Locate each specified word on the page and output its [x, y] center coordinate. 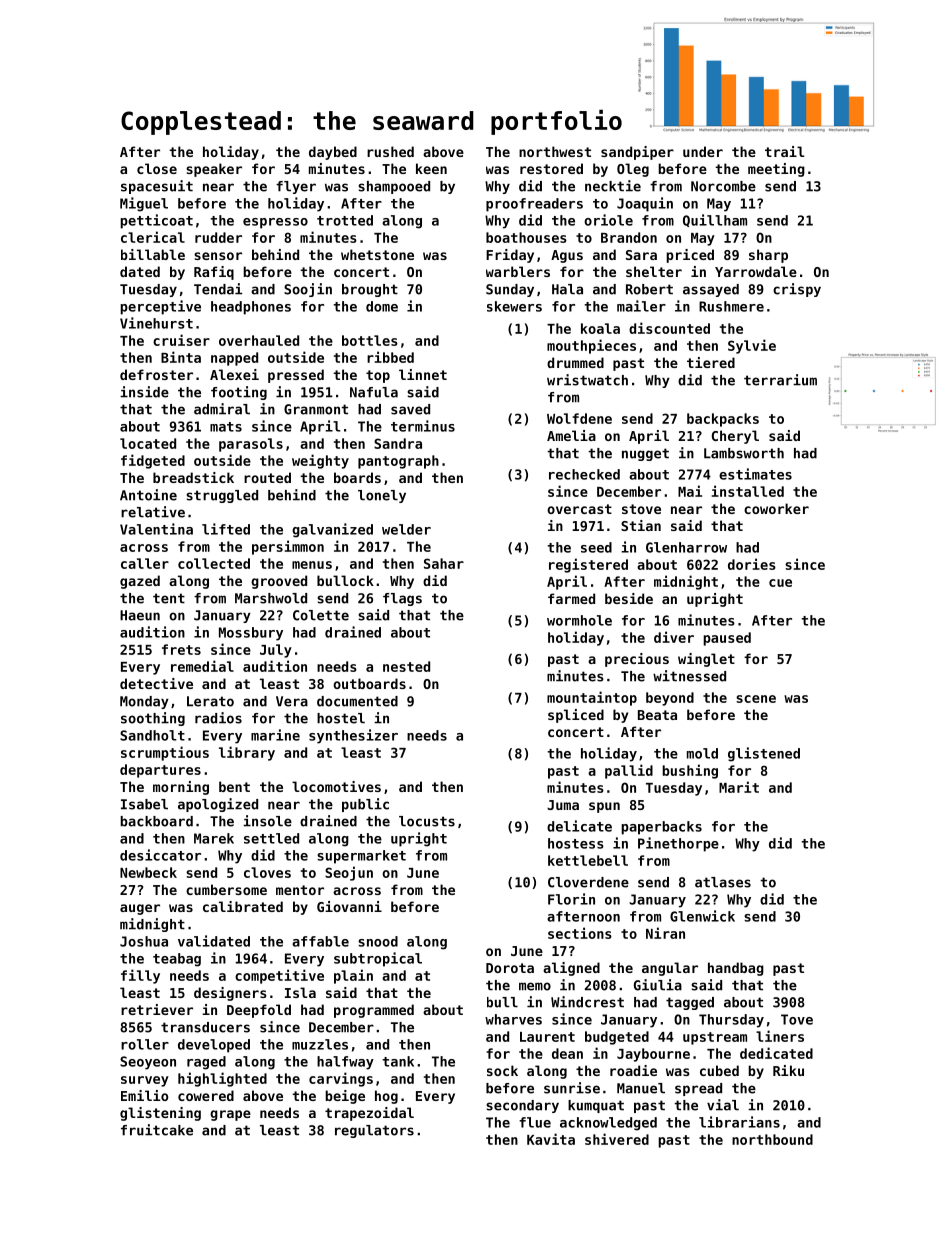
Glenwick [702, 916]
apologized [218, 805]
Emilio [145, 1095]
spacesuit [157, 187]
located [148, 443]
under [703, 151]
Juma [563, 805]
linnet [423, 374]
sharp [768, 256]
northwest [555, 151]
